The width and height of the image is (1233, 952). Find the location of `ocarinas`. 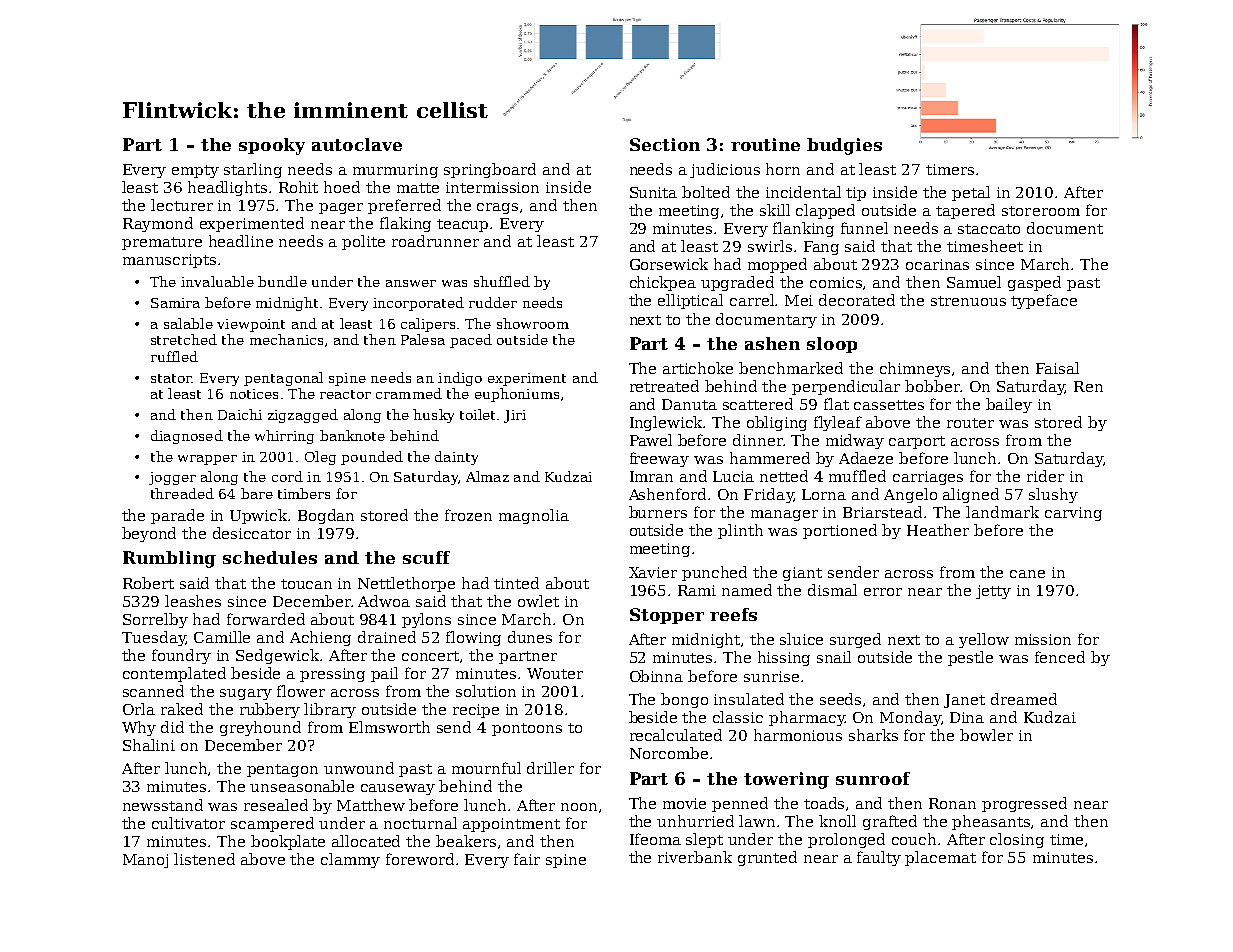

ocarinas is located at coordinates (937, 264).
